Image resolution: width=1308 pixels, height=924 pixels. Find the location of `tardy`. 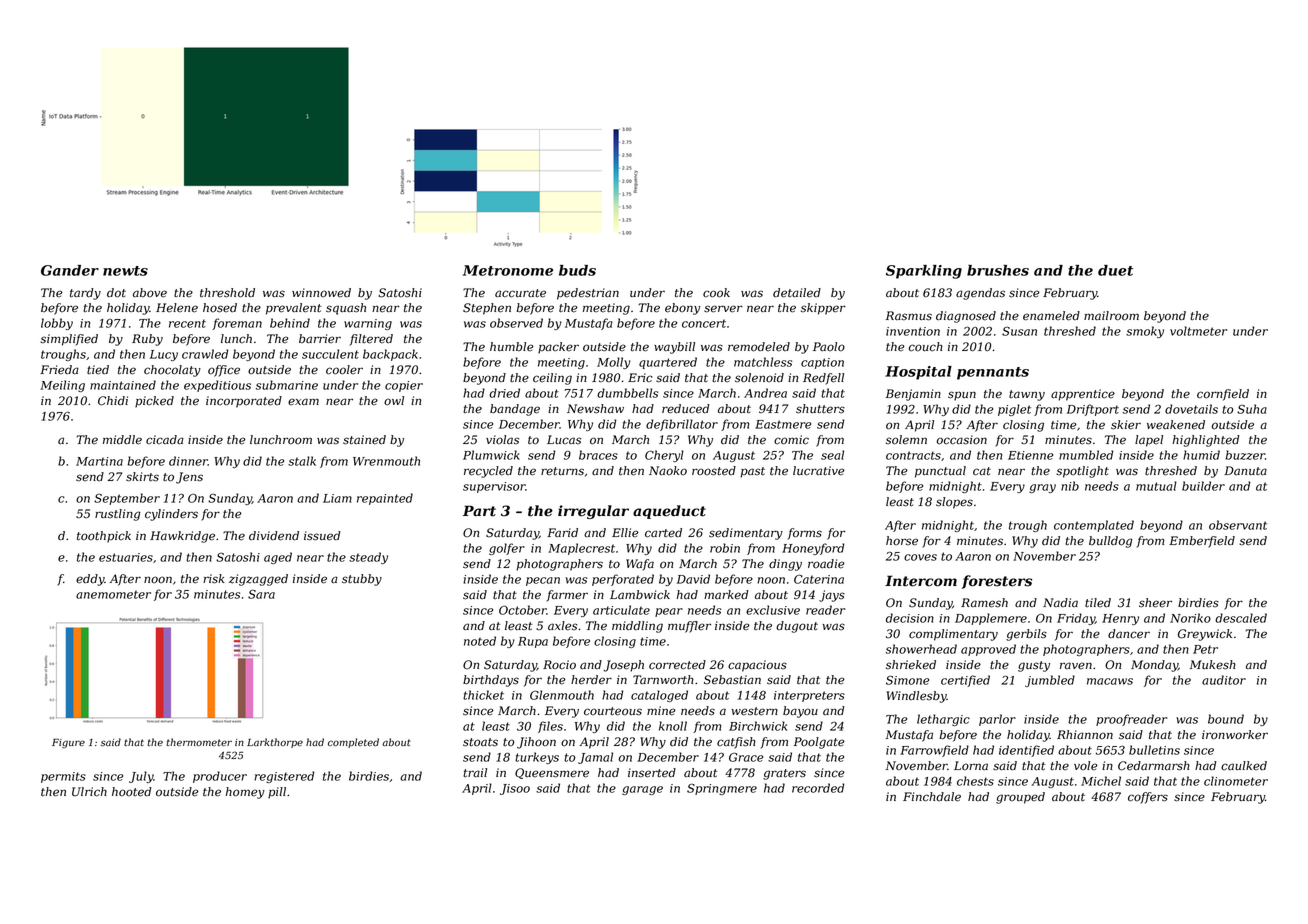

tardy is located at coordinates (85, 294).
